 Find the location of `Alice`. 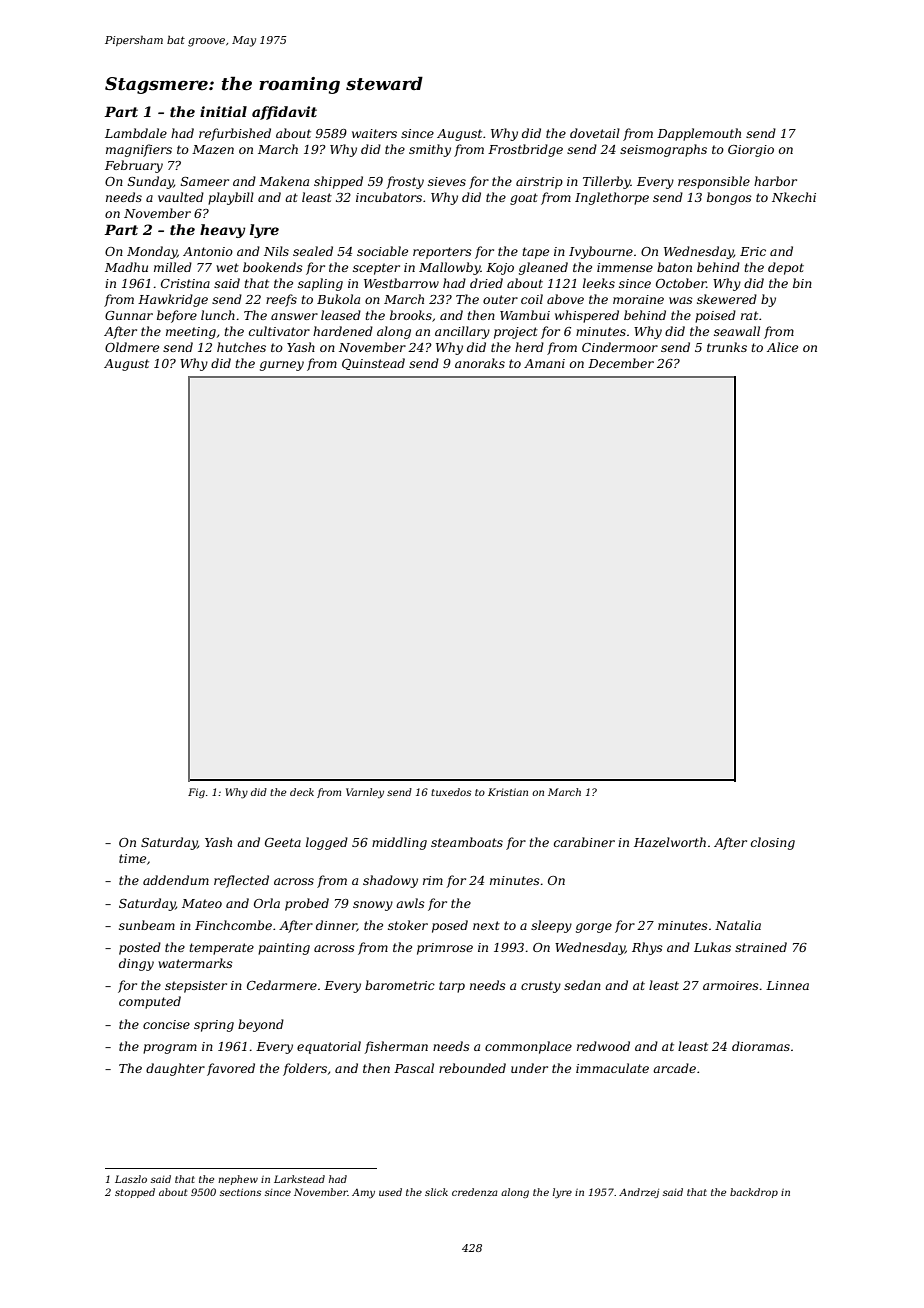

Alice is located at coordinates (782, 347).
